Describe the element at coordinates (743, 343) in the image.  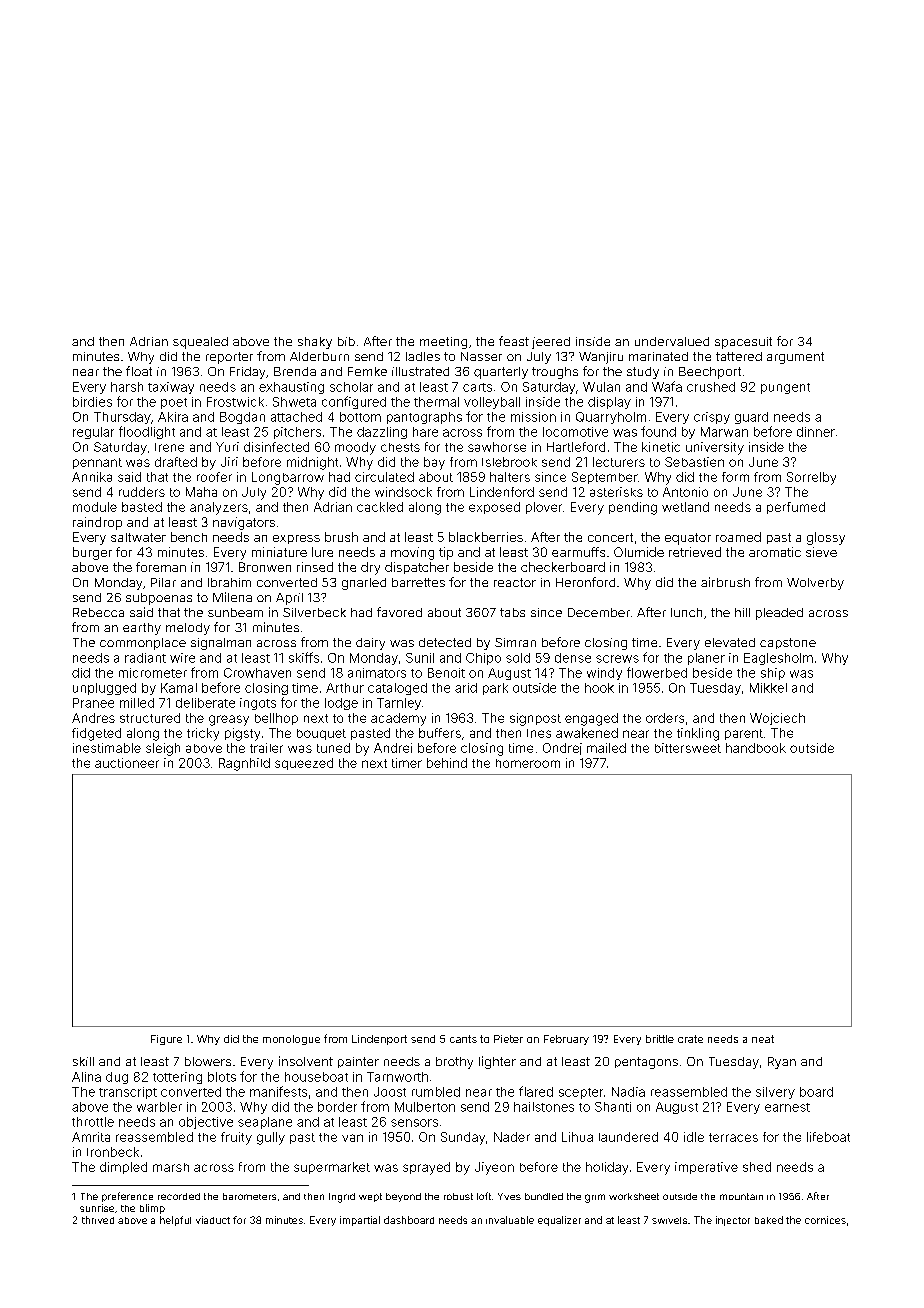
I see `spacesuit` at that location.
